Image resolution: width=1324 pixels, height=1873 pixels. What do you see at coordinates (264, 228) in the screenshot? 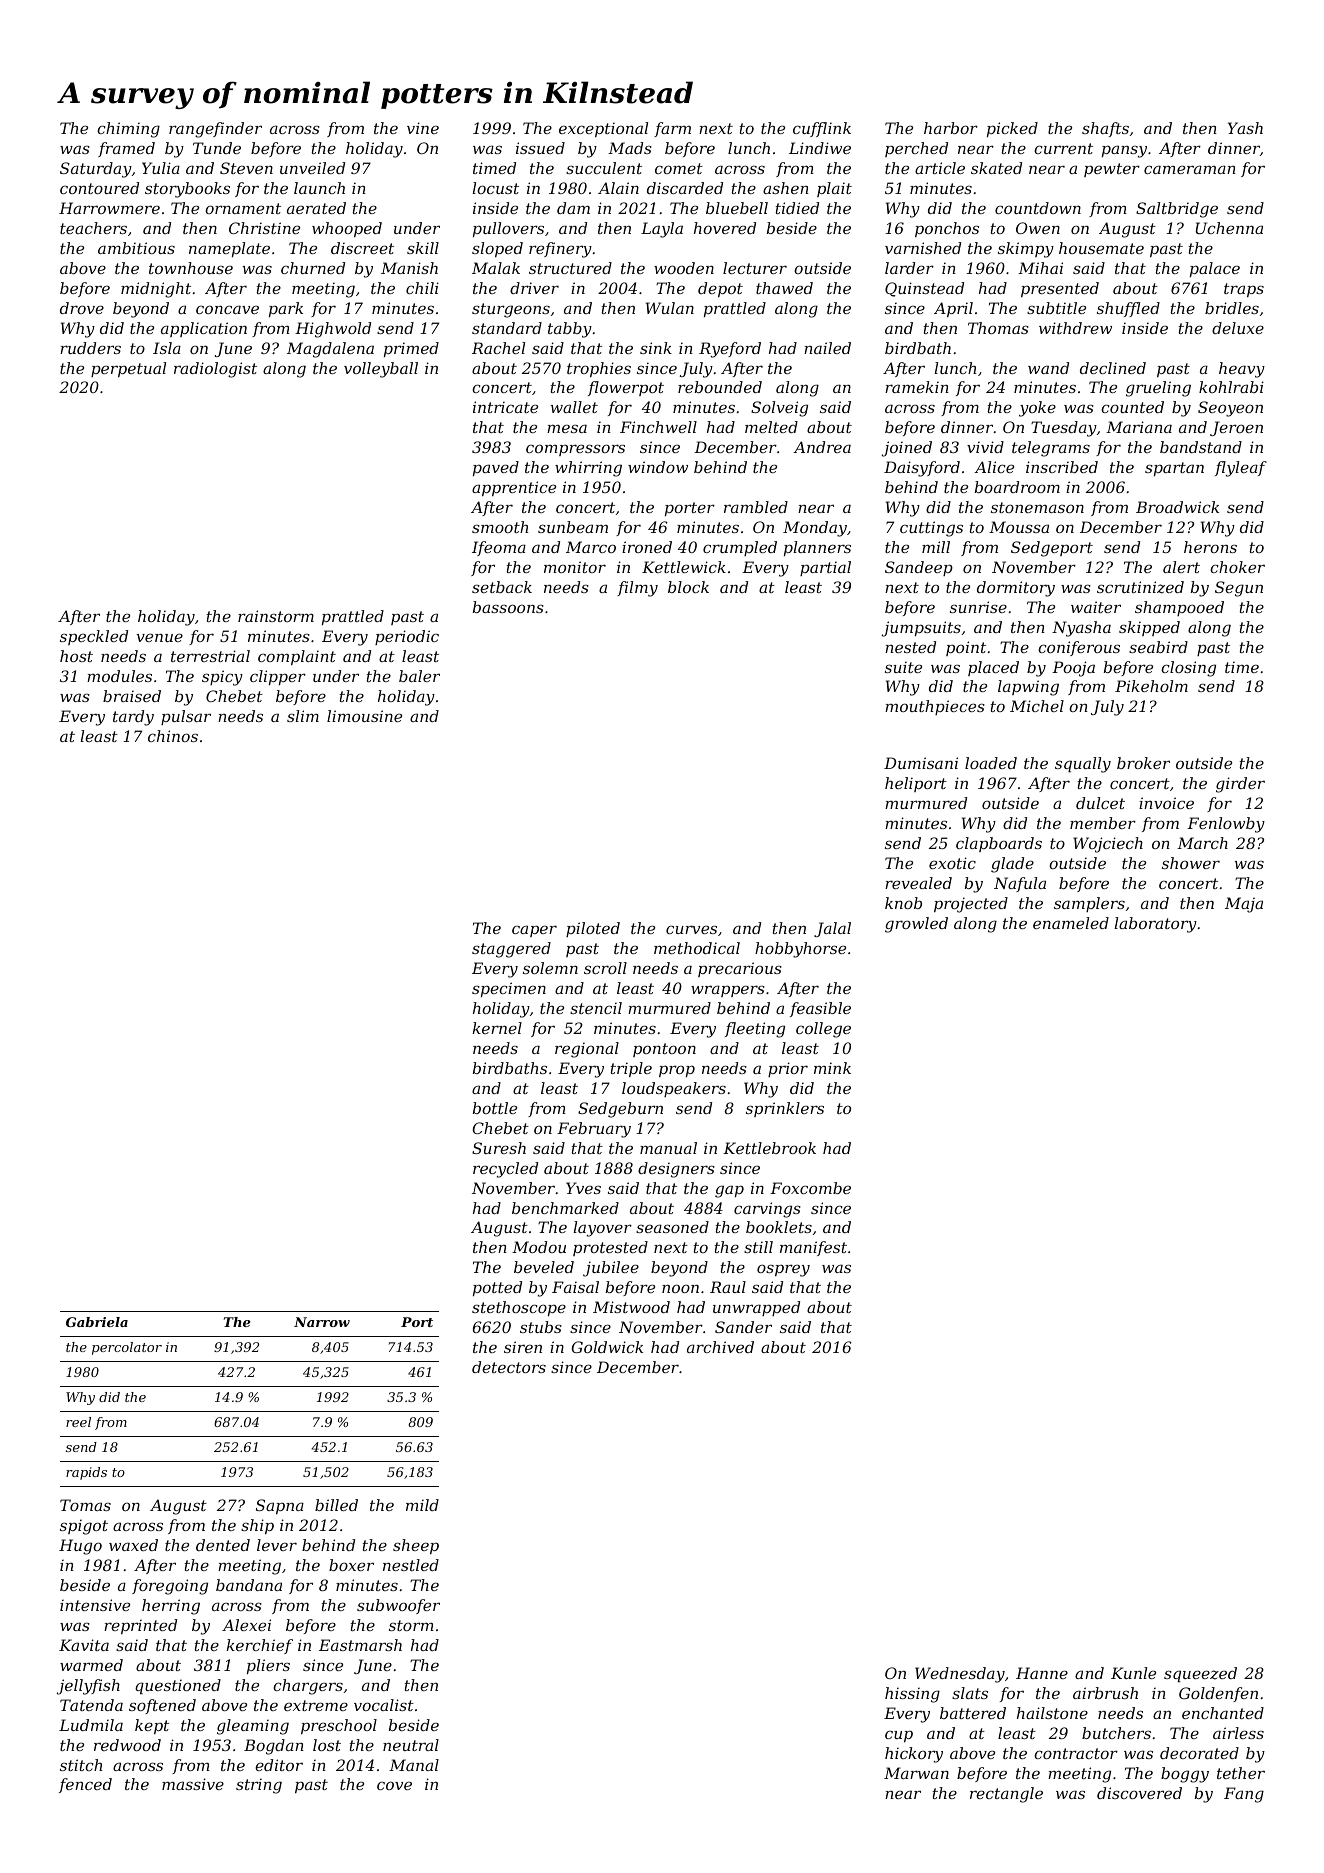
I see `Christine` at bounding box center [264, 228].
